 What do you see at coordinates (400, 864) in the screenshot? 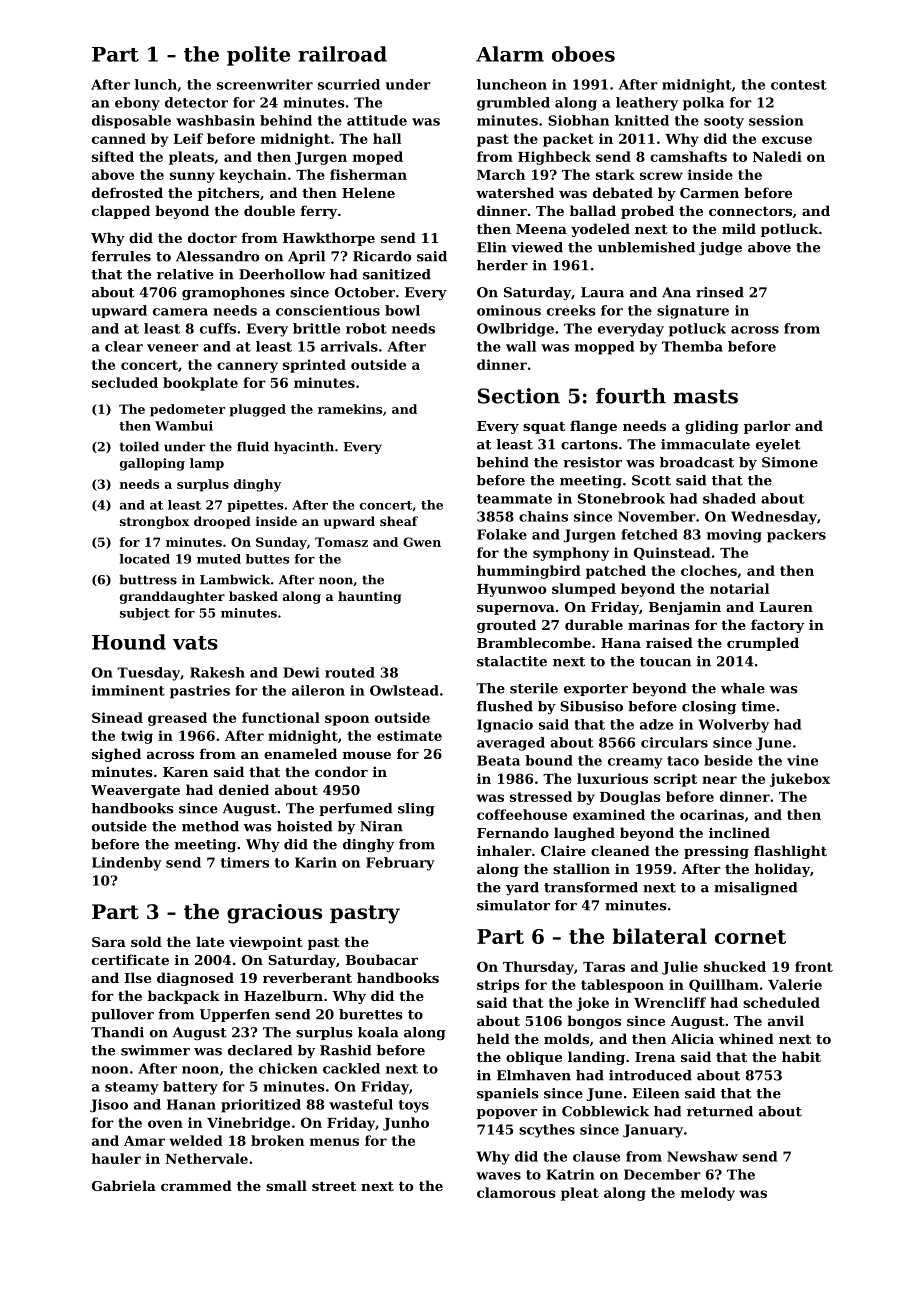
I see `February` at bounding box center [400, 864].
